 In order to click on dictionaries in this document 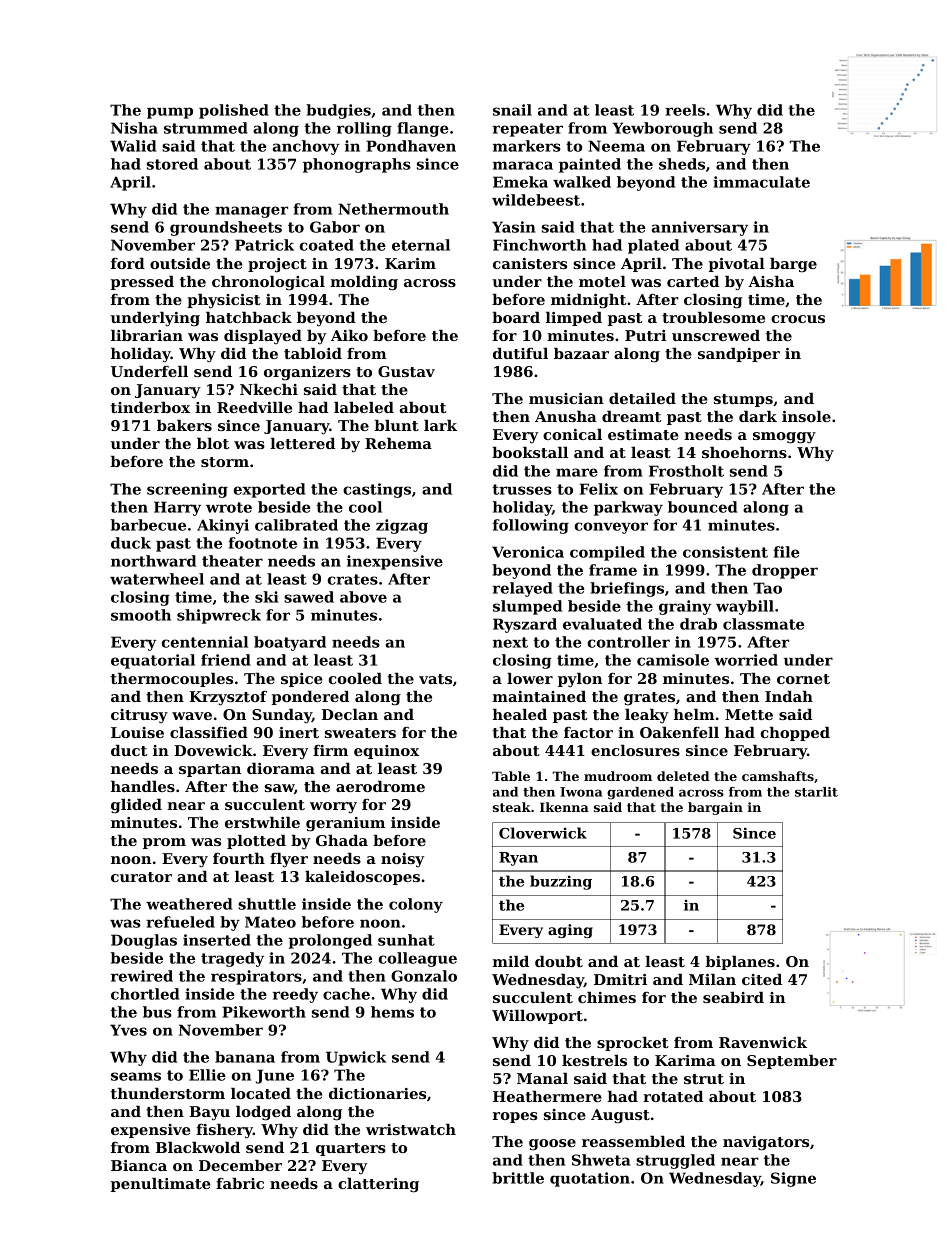, I will do `click(377, 1093)`.
